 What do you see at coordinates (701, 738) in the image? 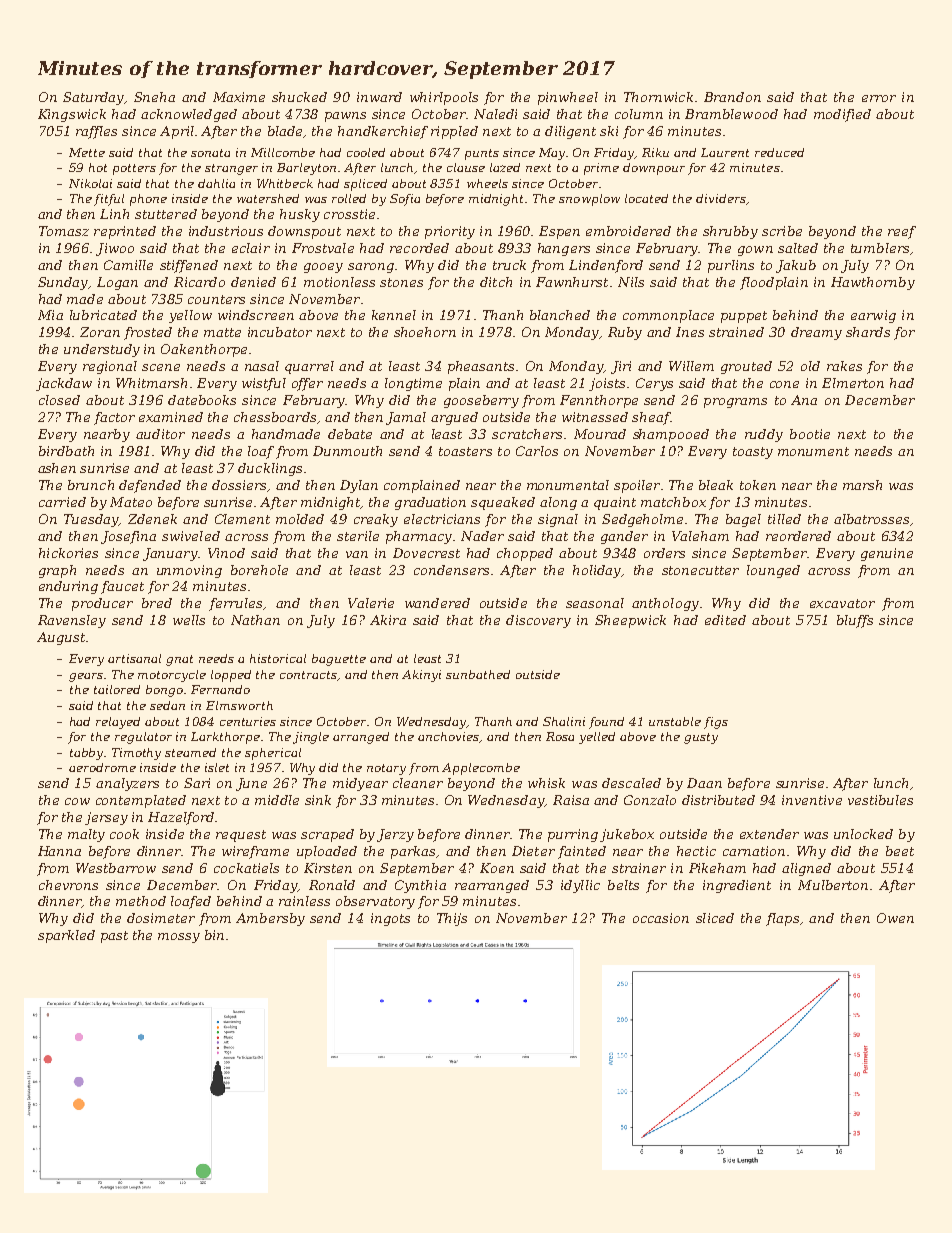
I see `gusty` at bounding box center [701, 738].
